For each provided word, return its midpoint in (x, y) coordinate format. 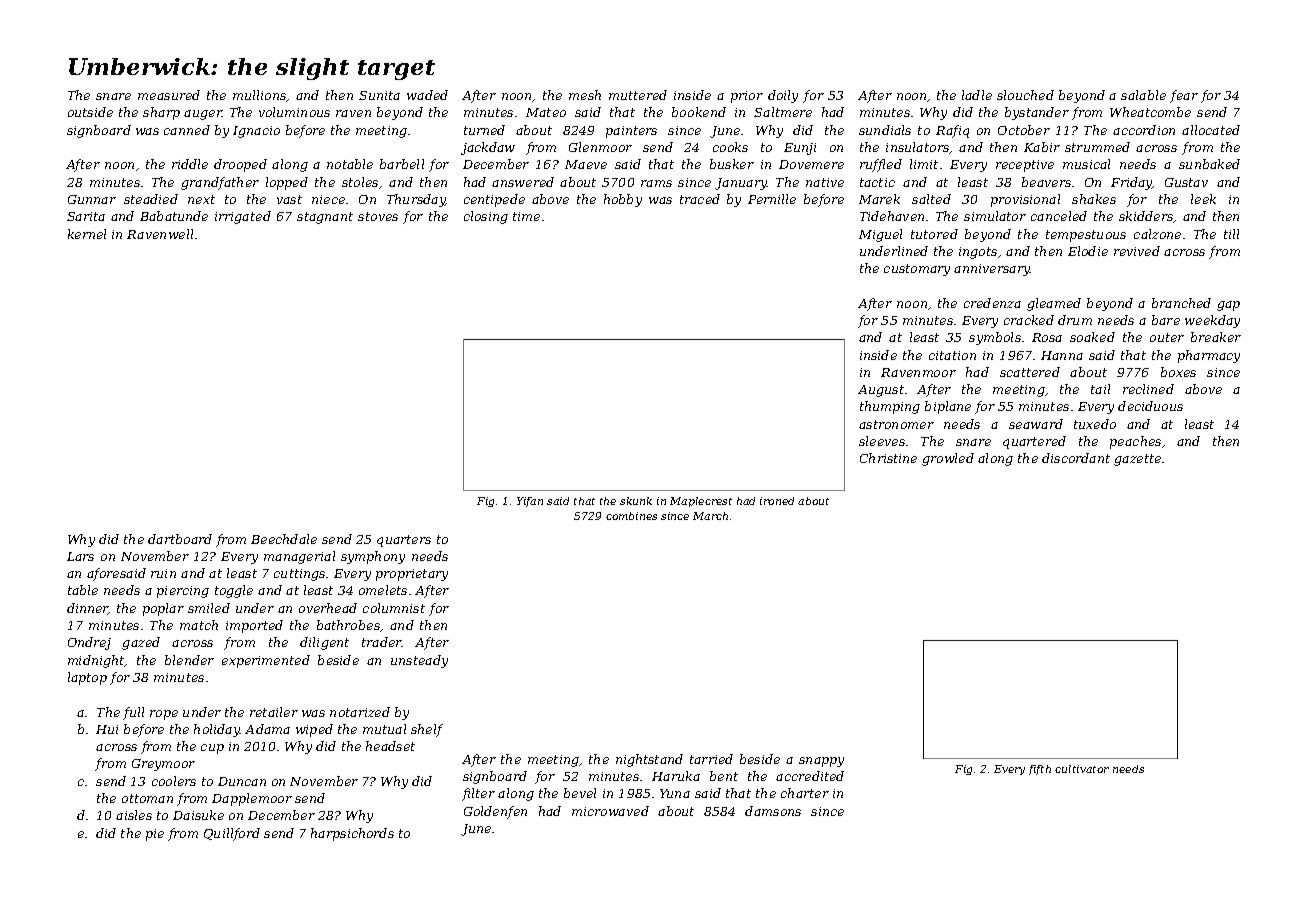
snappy (821, 762)
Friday (1131, 183)
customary (917, 270)
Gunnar (92, 199)
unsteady (419, 661)
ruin (163, 573)
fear (1184, 96)
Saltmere (783, 112)
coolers (174, 781)
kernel (87, 234)
